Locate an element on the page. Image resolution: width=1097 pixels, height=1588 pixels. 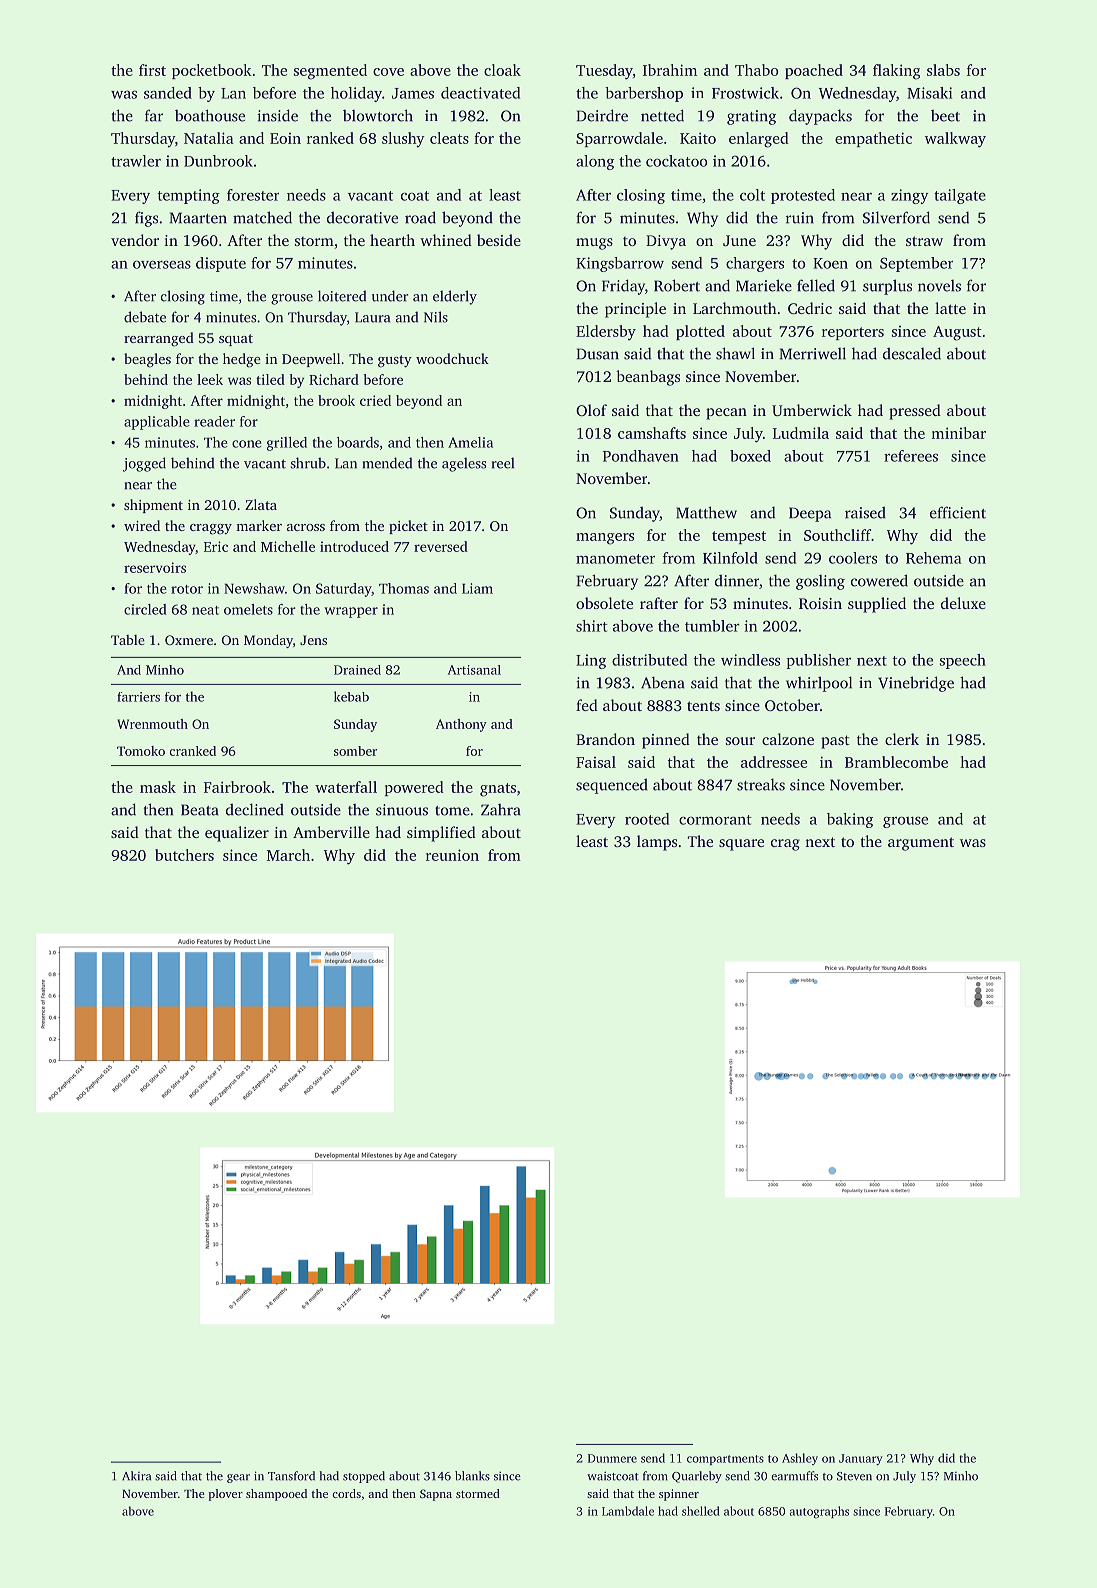
deluxe is located at coordinates (963, 603).
